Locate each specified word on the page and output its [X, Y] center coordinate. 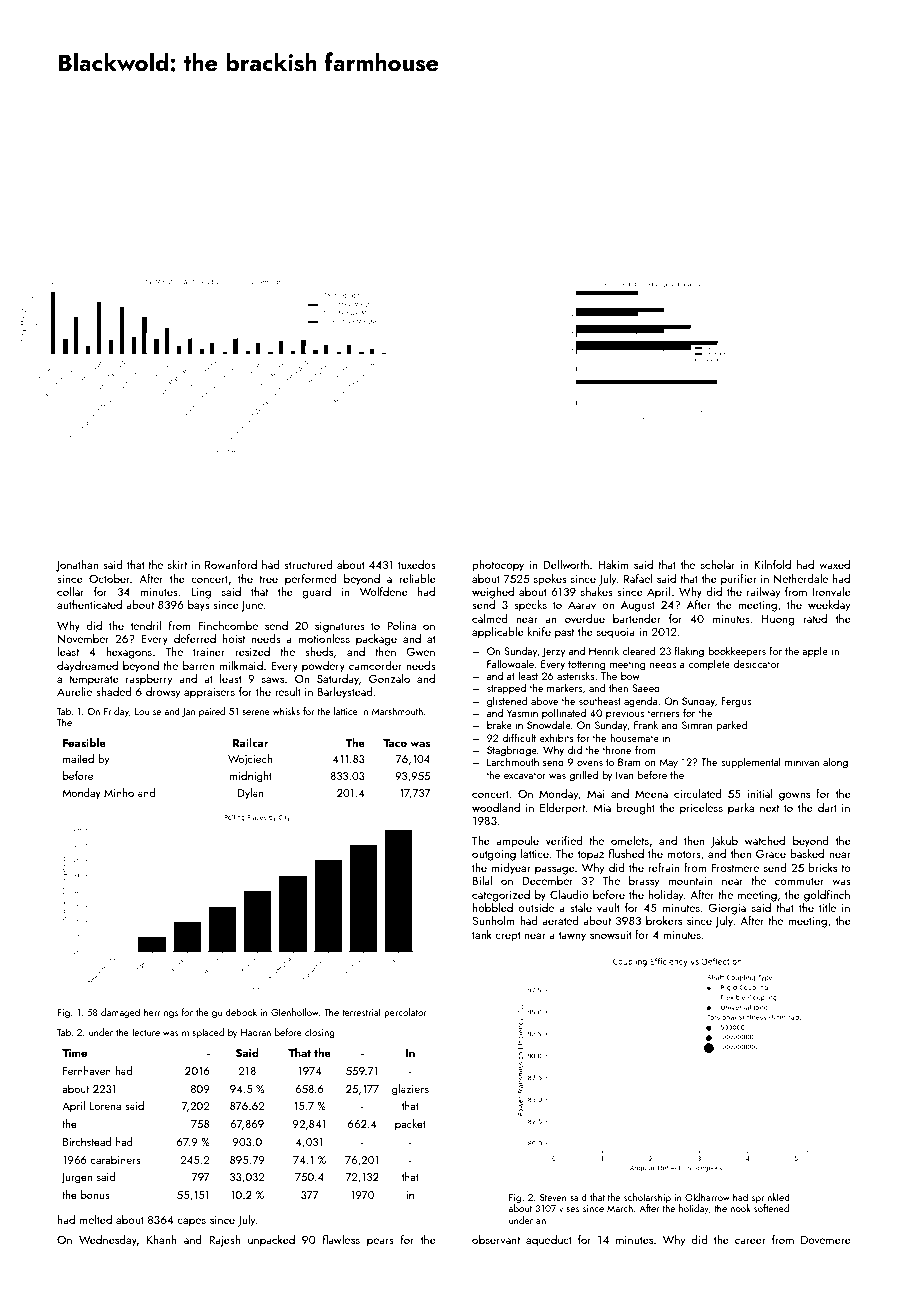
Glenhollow [295, 1012]
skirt [177, 564]
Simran [697, 725]
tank [482, 934]
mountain [690, 881]
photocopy [498, 566]
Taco [395, 743]
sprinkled [771, 1198]
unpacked [271, 1241]
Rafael [638, 578]
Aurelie [74, 691]
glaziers [410, 1090]
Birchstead [87, 1141]
